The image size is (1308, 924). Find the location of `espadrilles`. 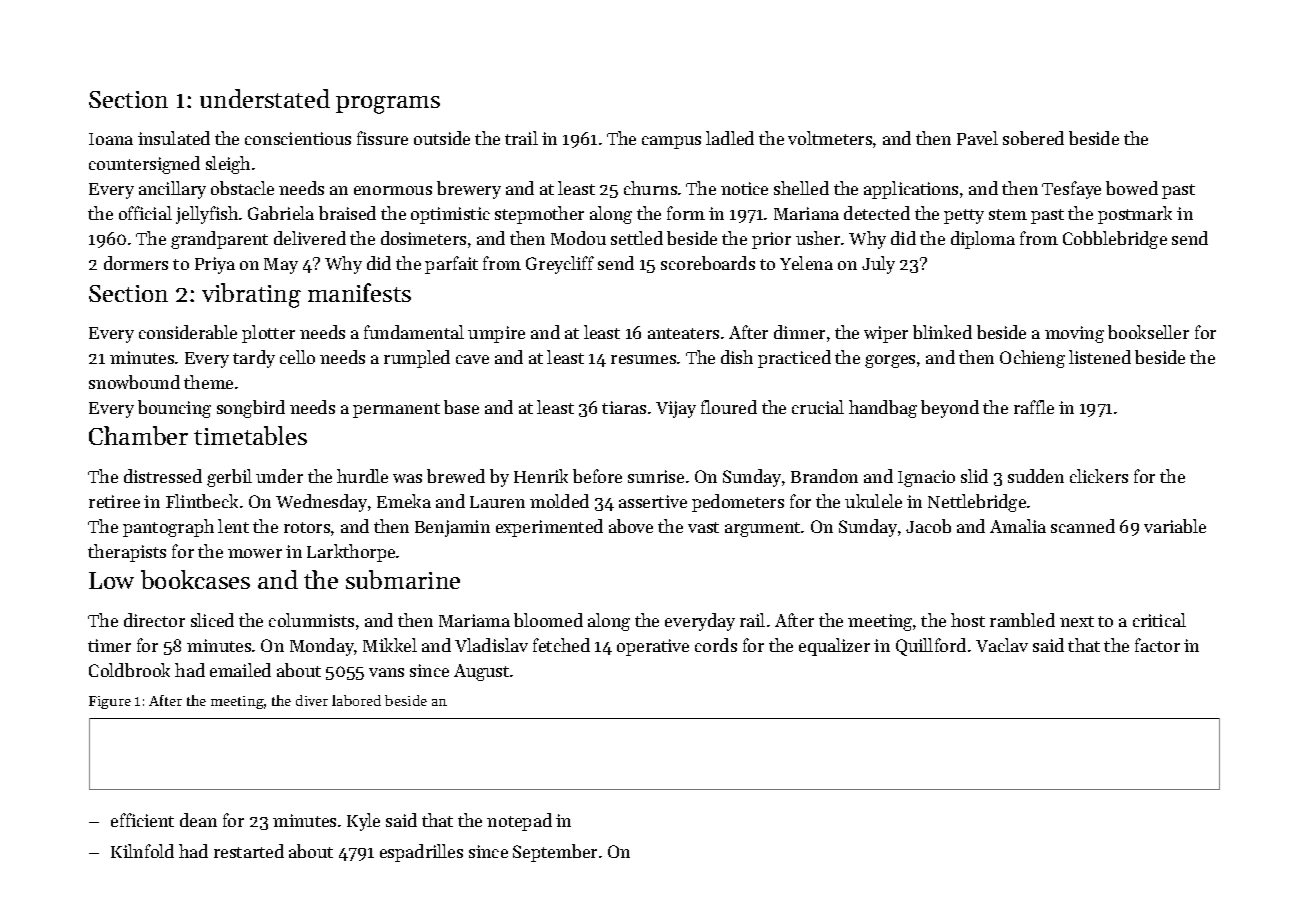

espadrilles is located at coordinates (421, 853).
